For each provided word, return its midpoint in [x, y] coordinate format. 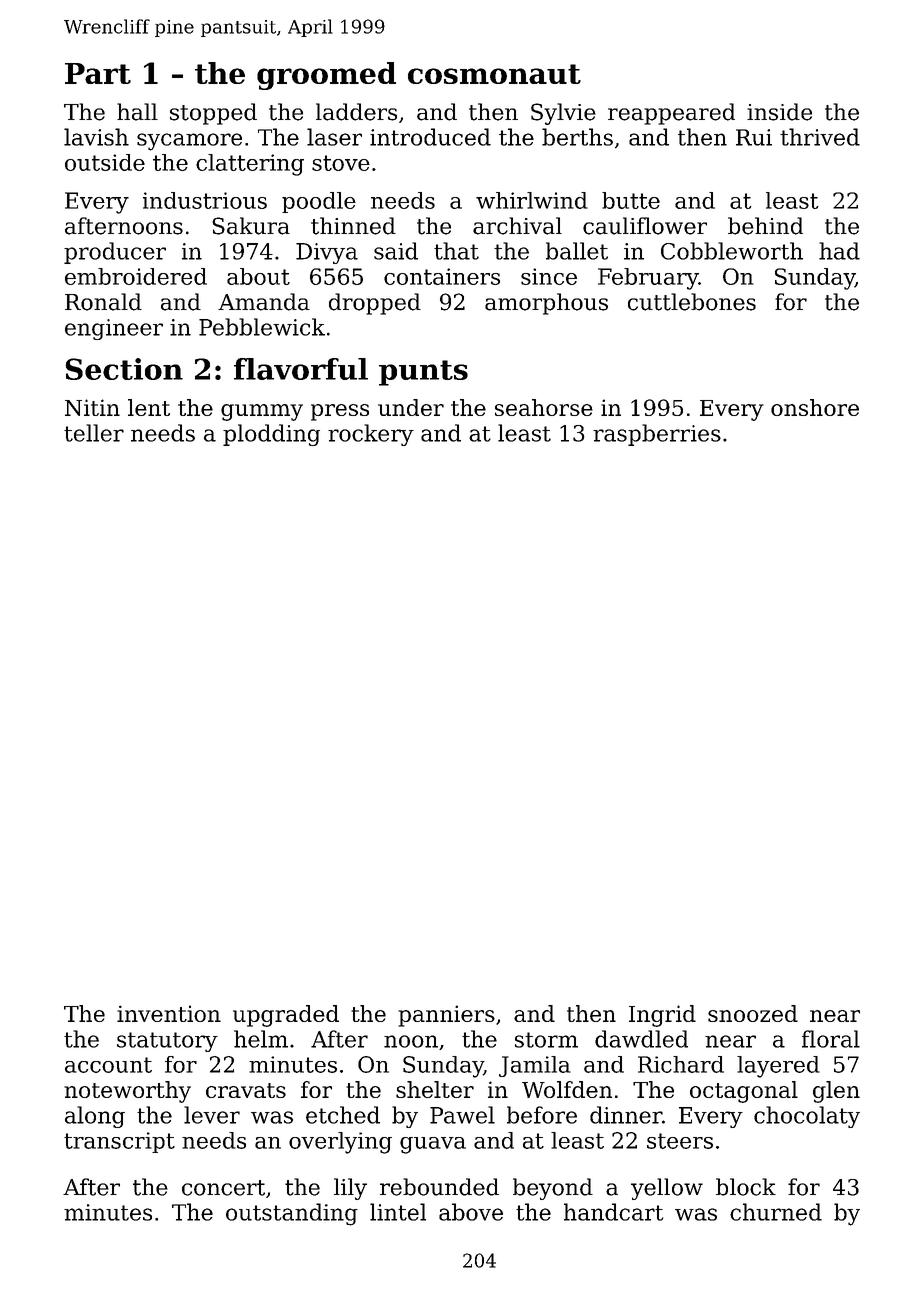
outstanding [292, 1214]
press [340, 412]
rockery [371, 435]
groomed [326, 76]
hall [137, 112]
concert [223, 1188]
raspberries [657, 435]
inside [779, 112]
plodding [271, 435]
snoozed [753, 1013]
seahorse [544, 407]
